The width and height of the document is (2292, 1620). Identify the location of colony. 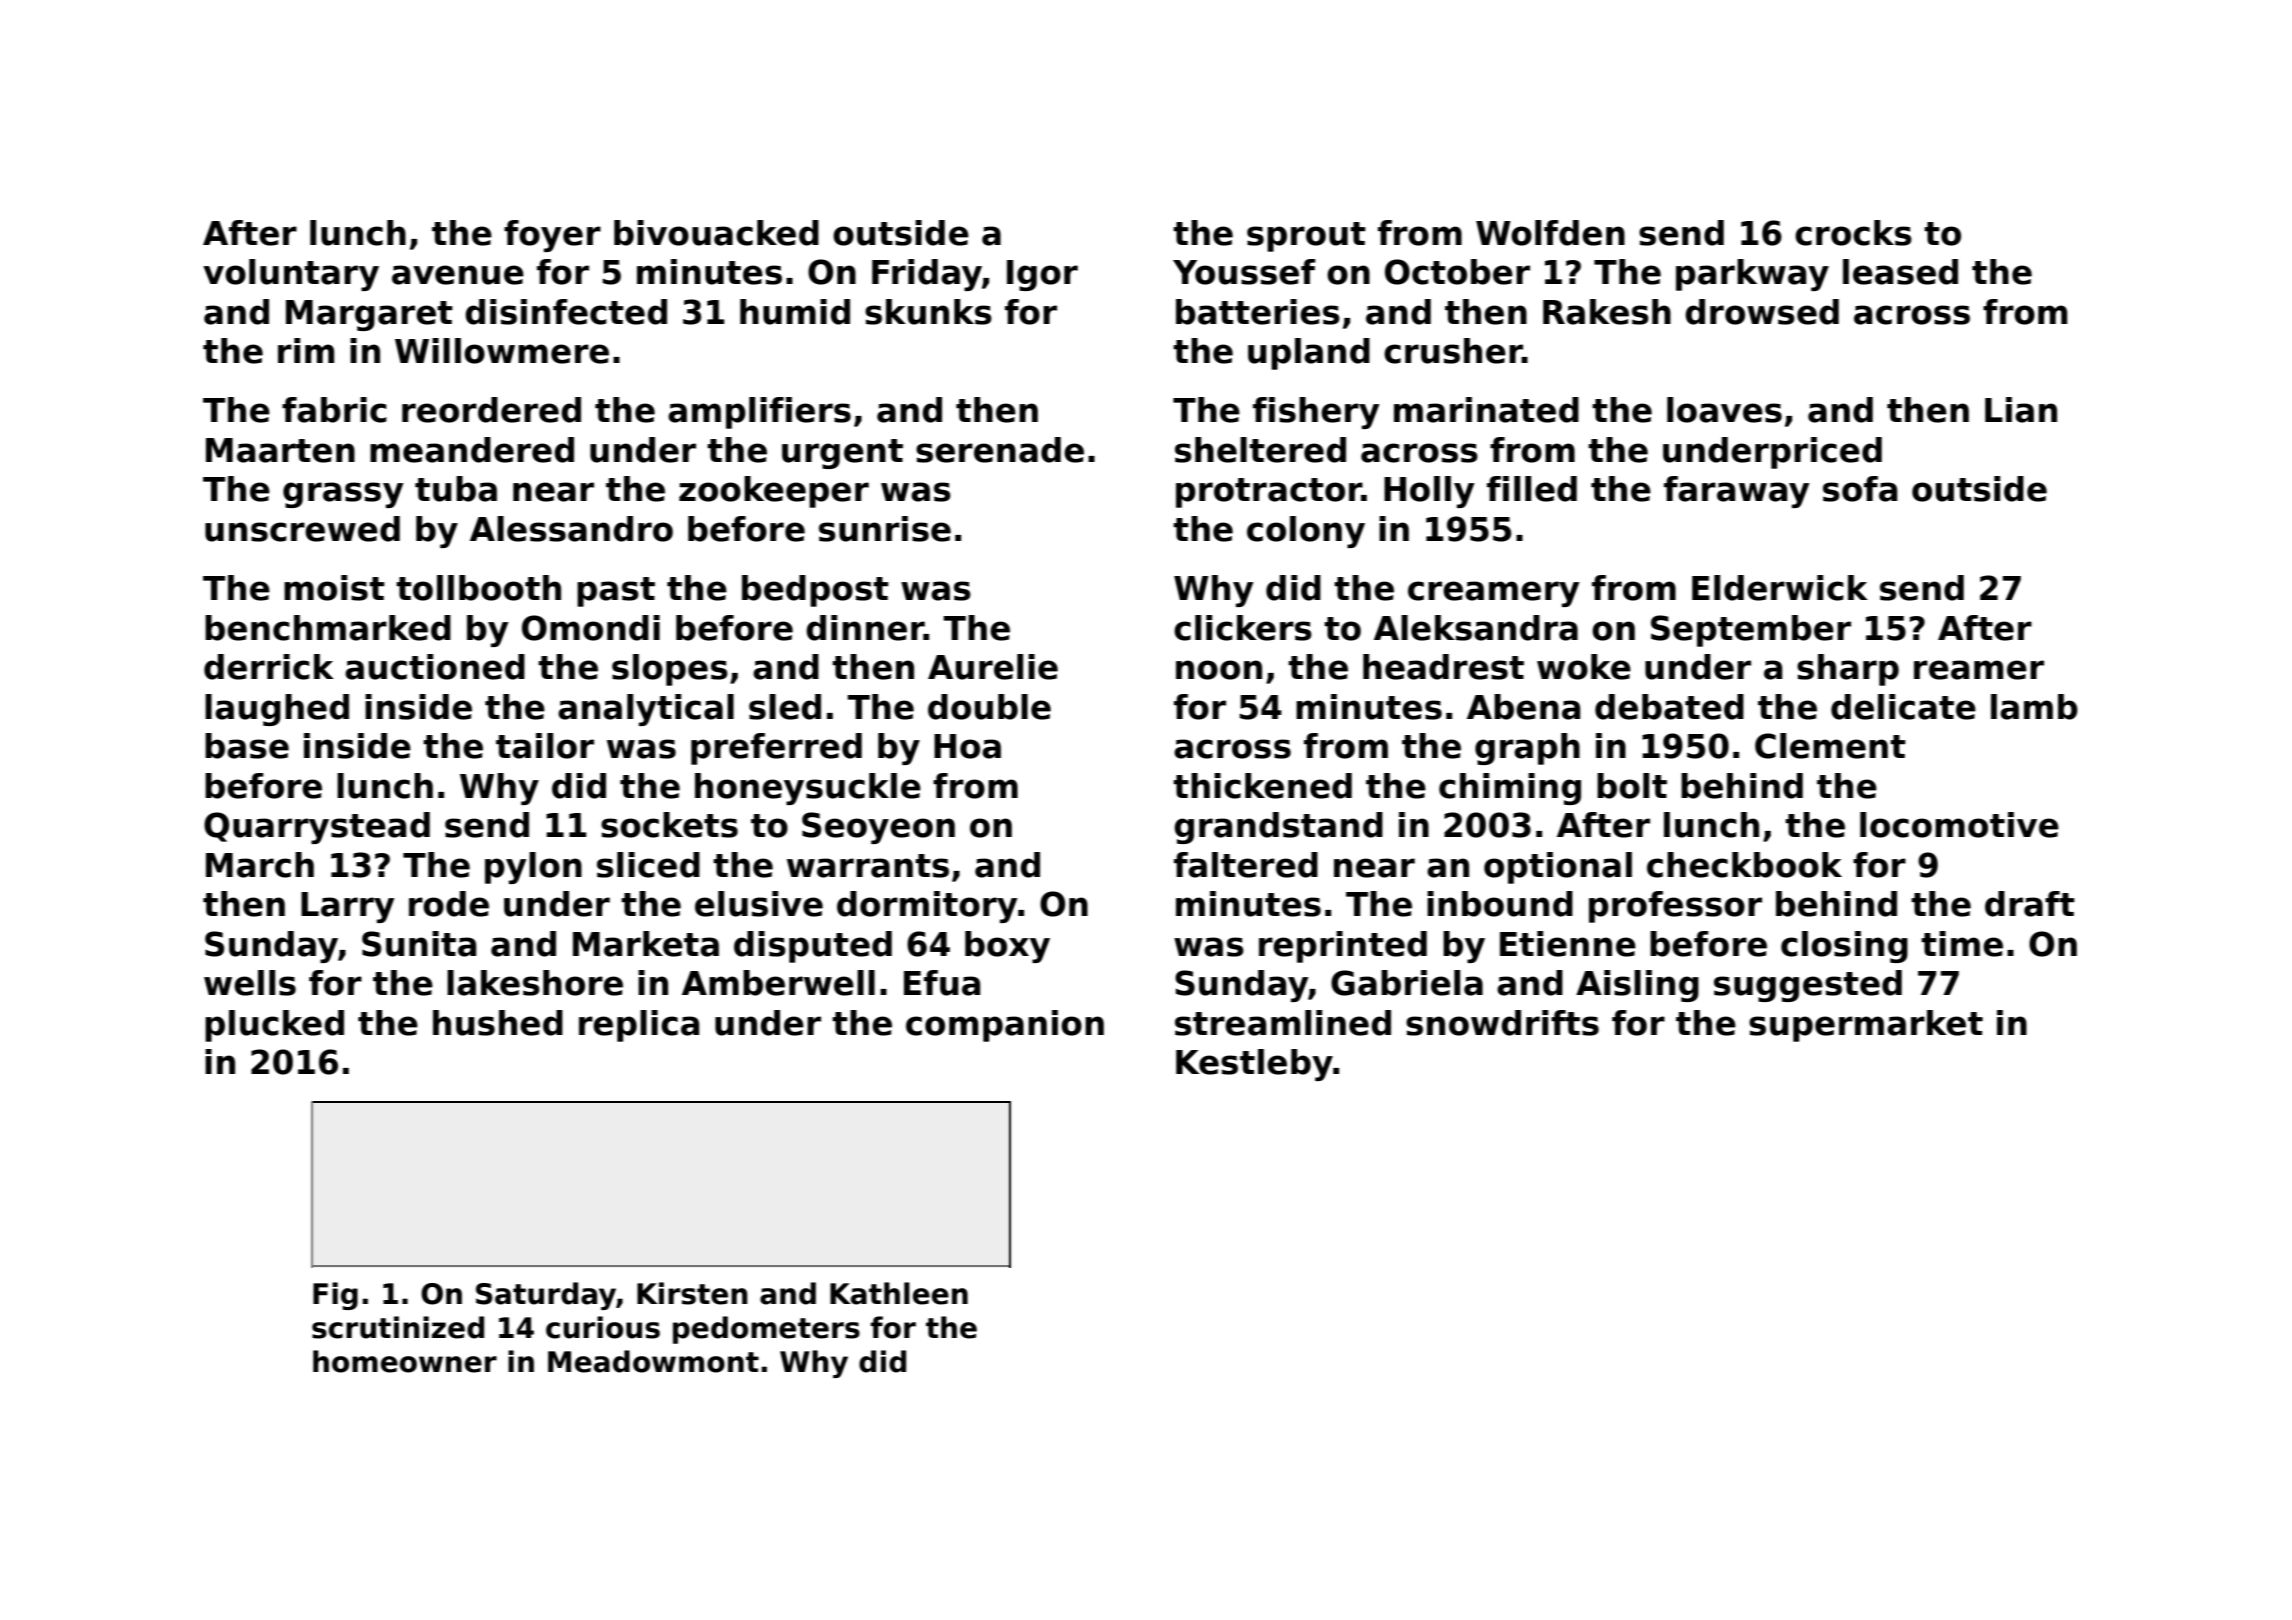
(1306, 532).
